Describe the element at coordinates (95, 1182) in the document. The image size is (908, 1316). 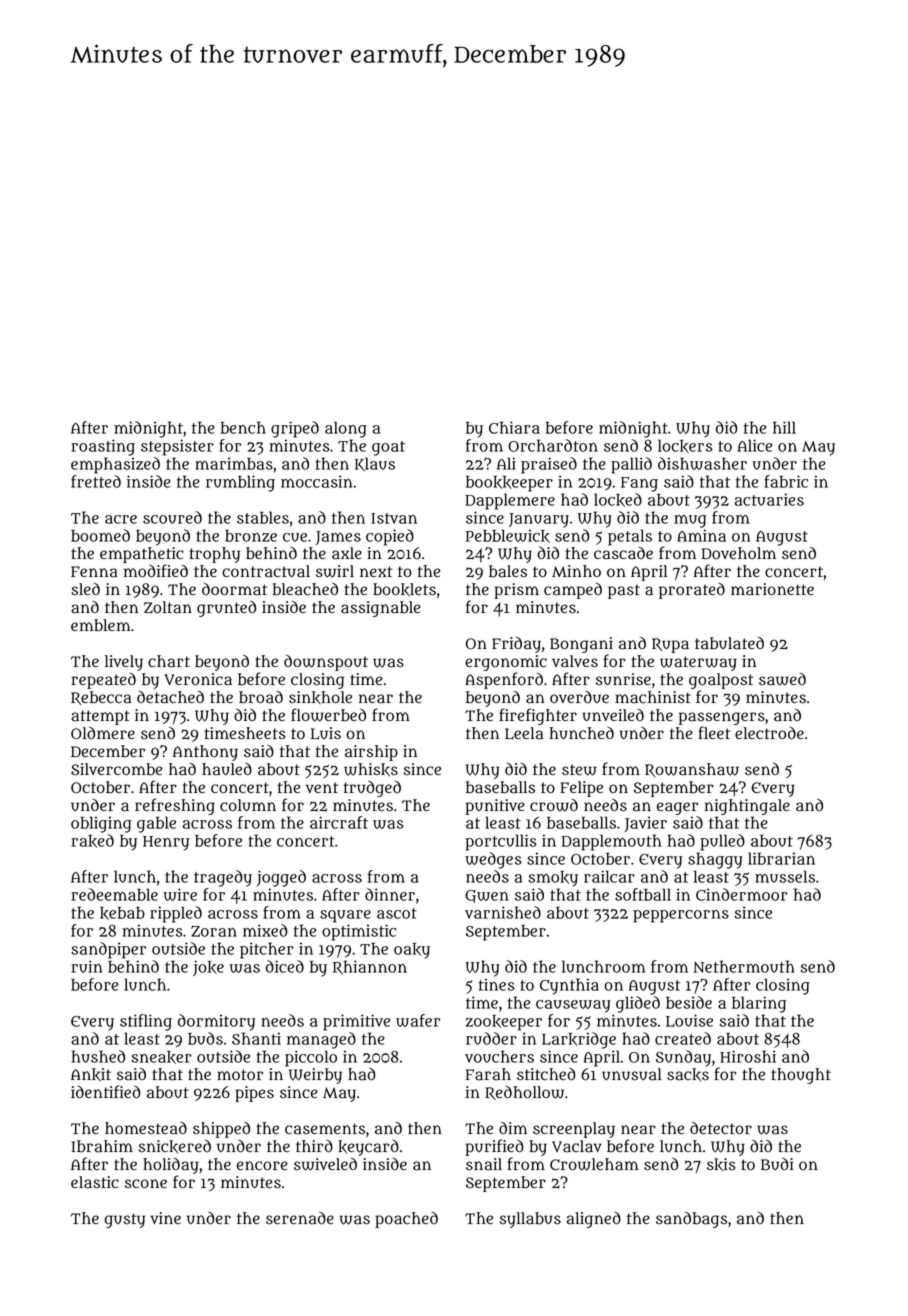
I see `elastic` at that location.
